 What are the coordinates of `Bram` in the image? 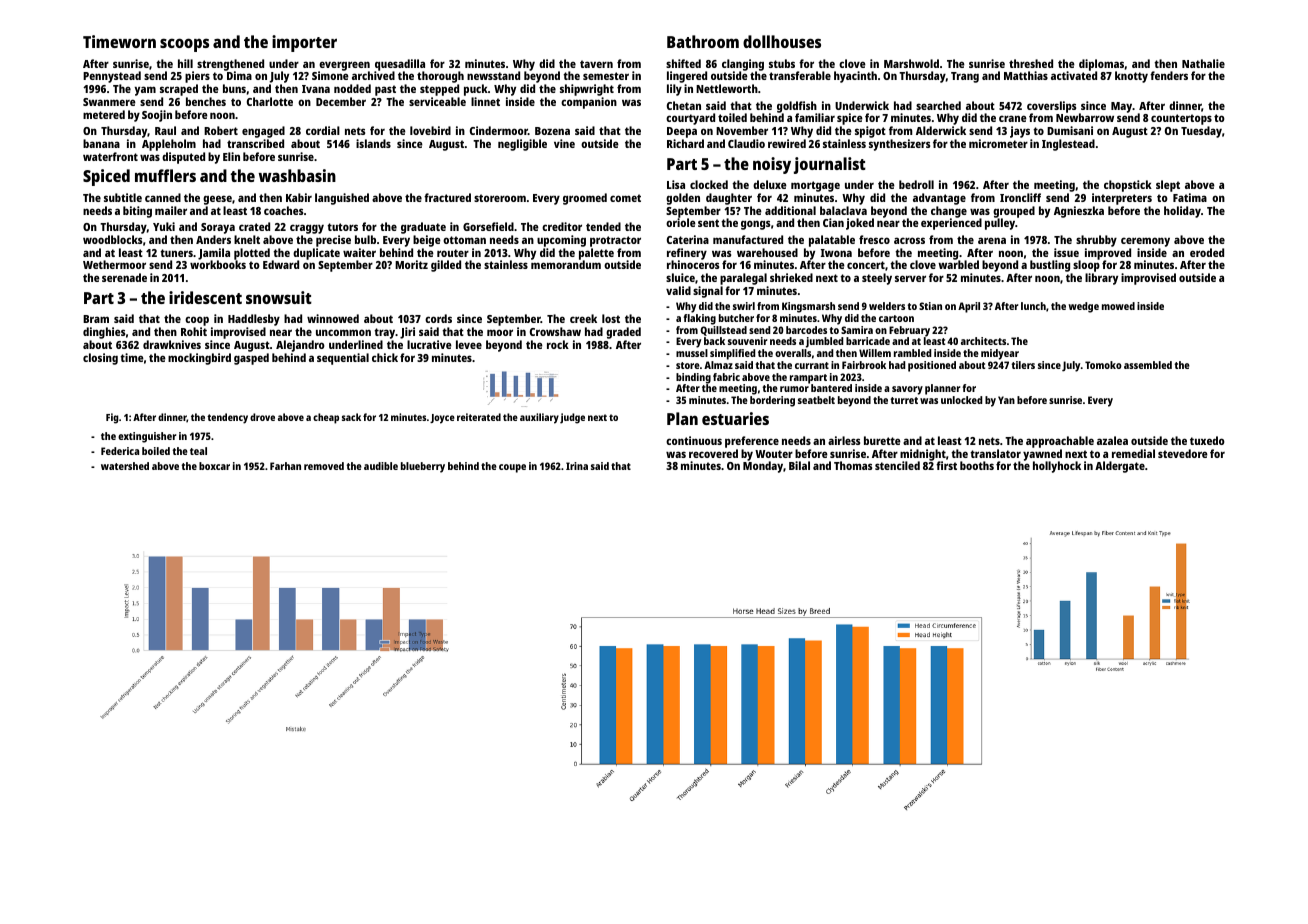 It's located at (96, 319).
